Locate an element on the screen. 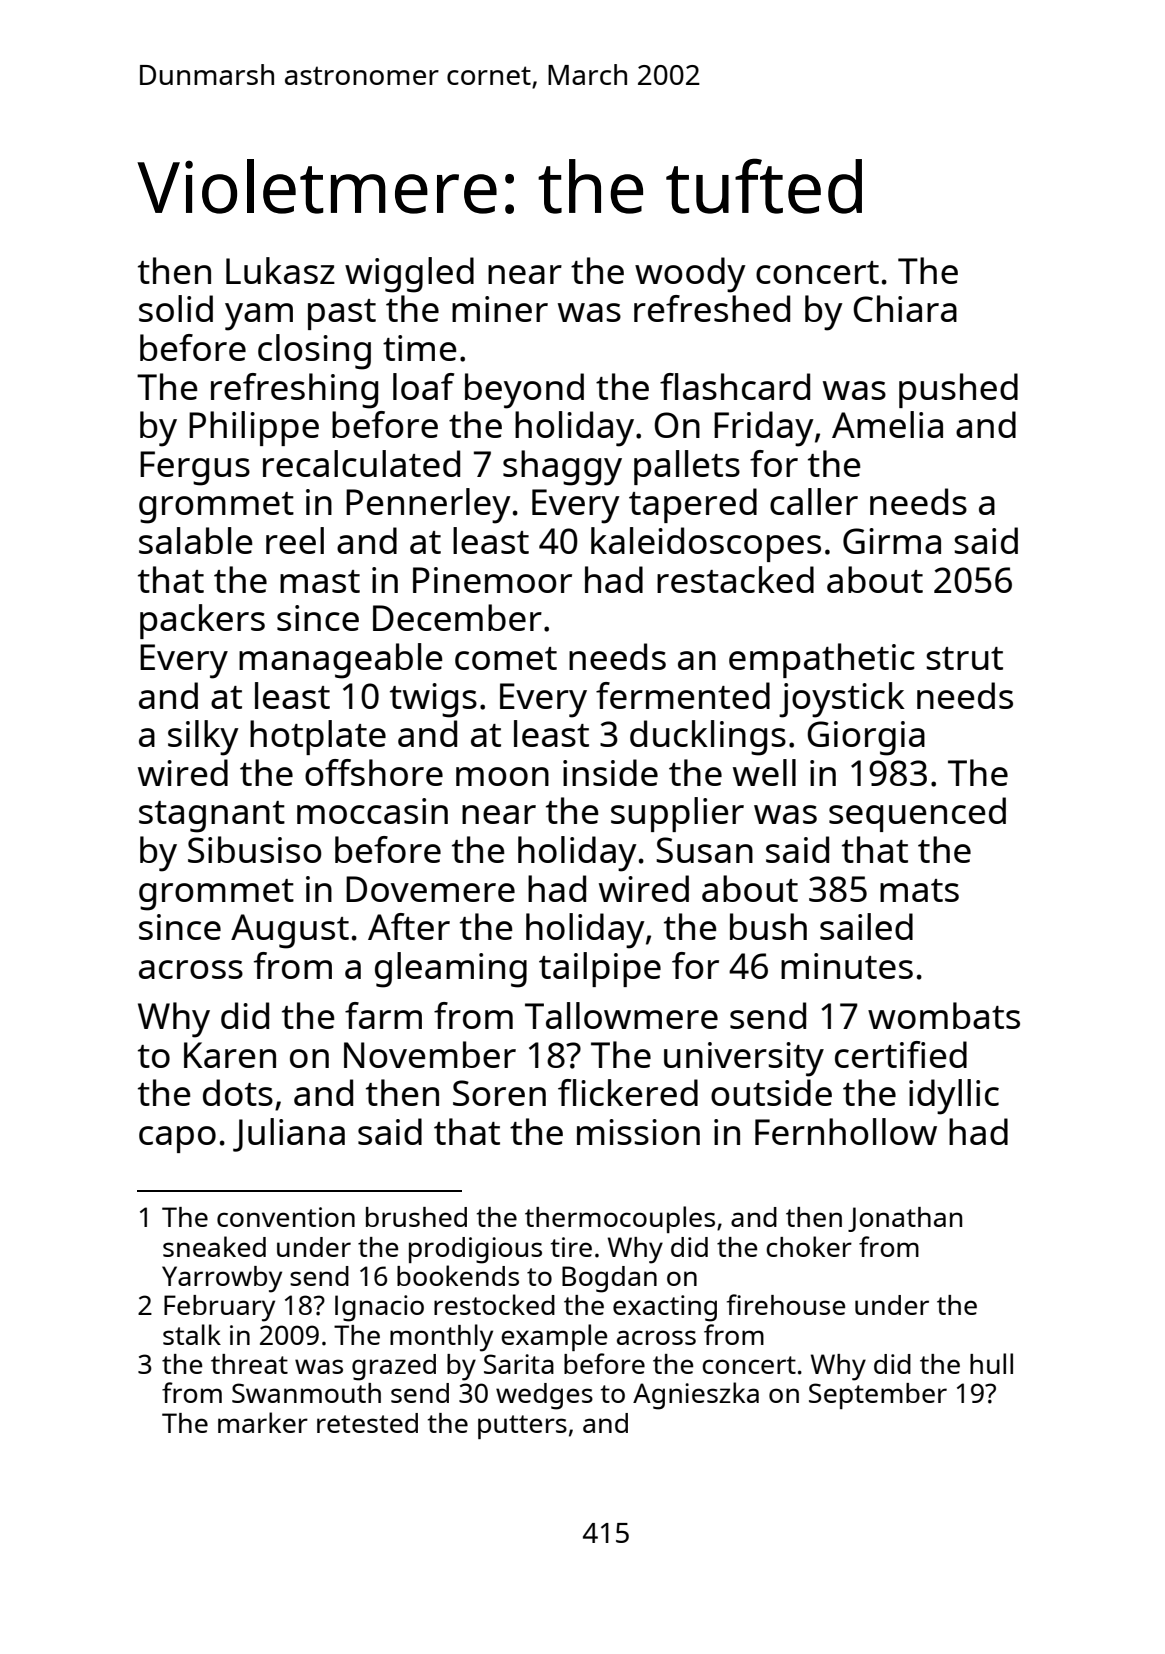 The image size is (1165, 1654). August is located at coordinates (290, 931).
